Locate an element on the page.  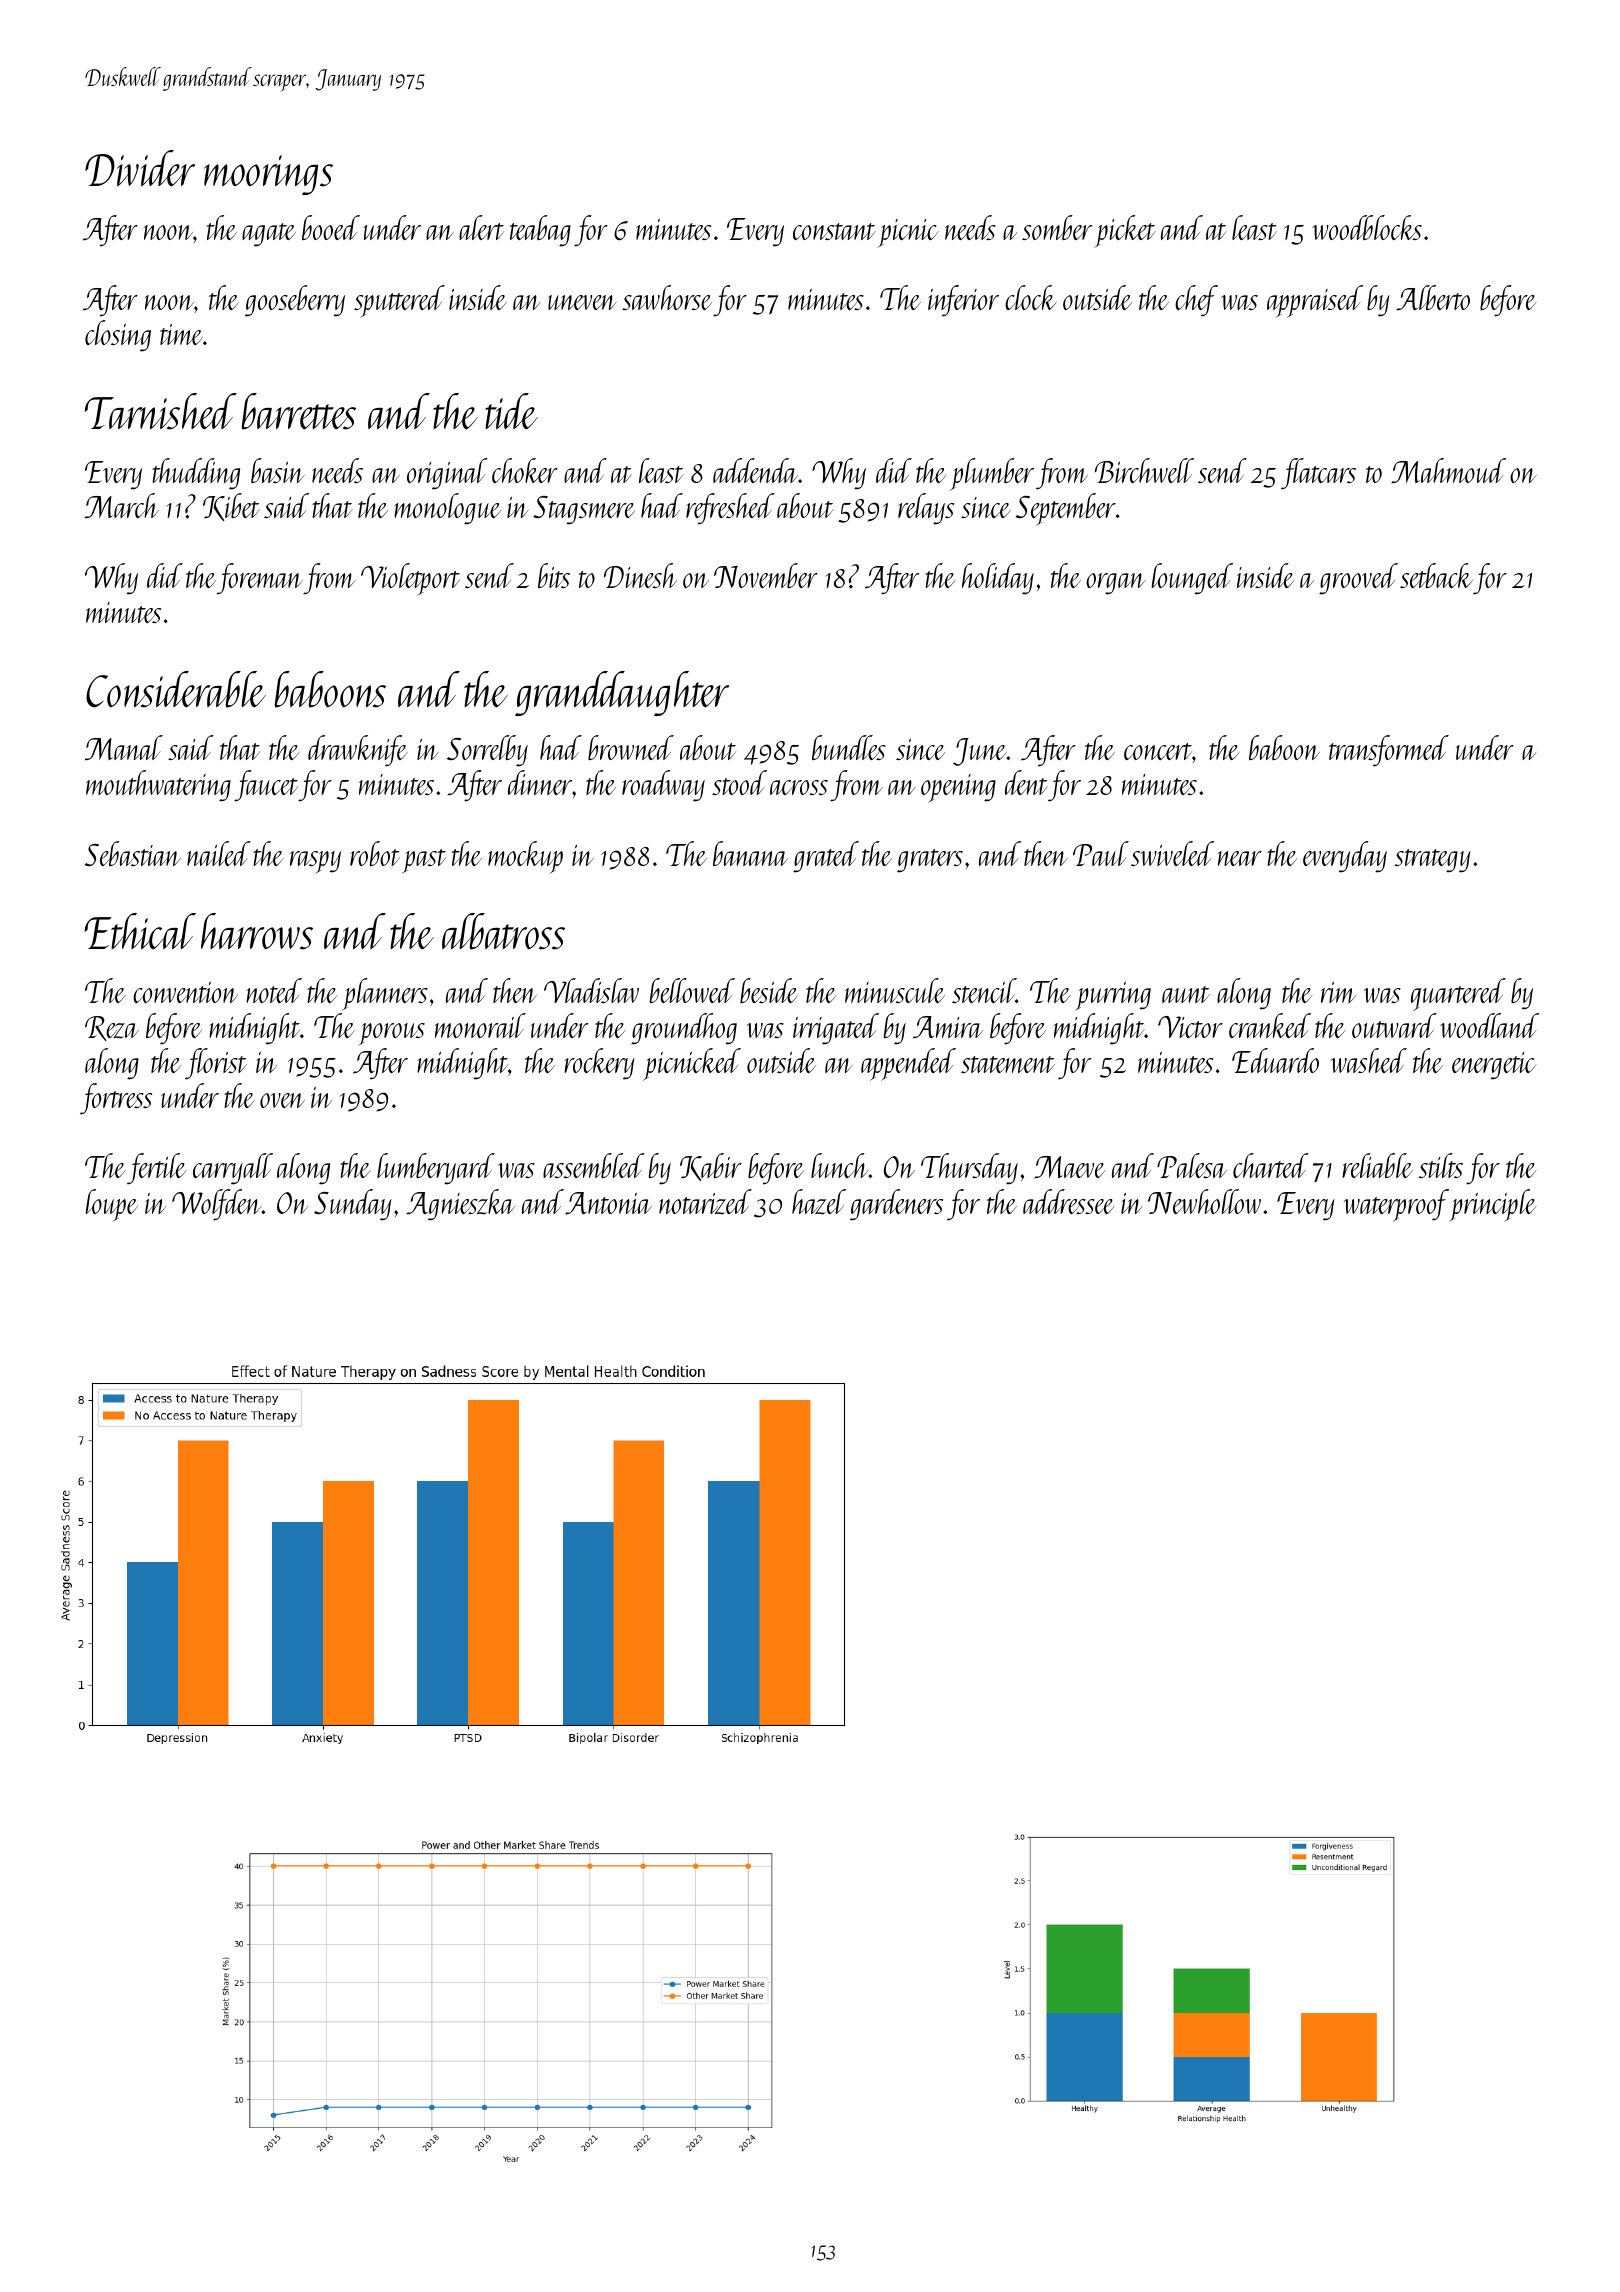
setback is located at coordinates (1436, 575).
